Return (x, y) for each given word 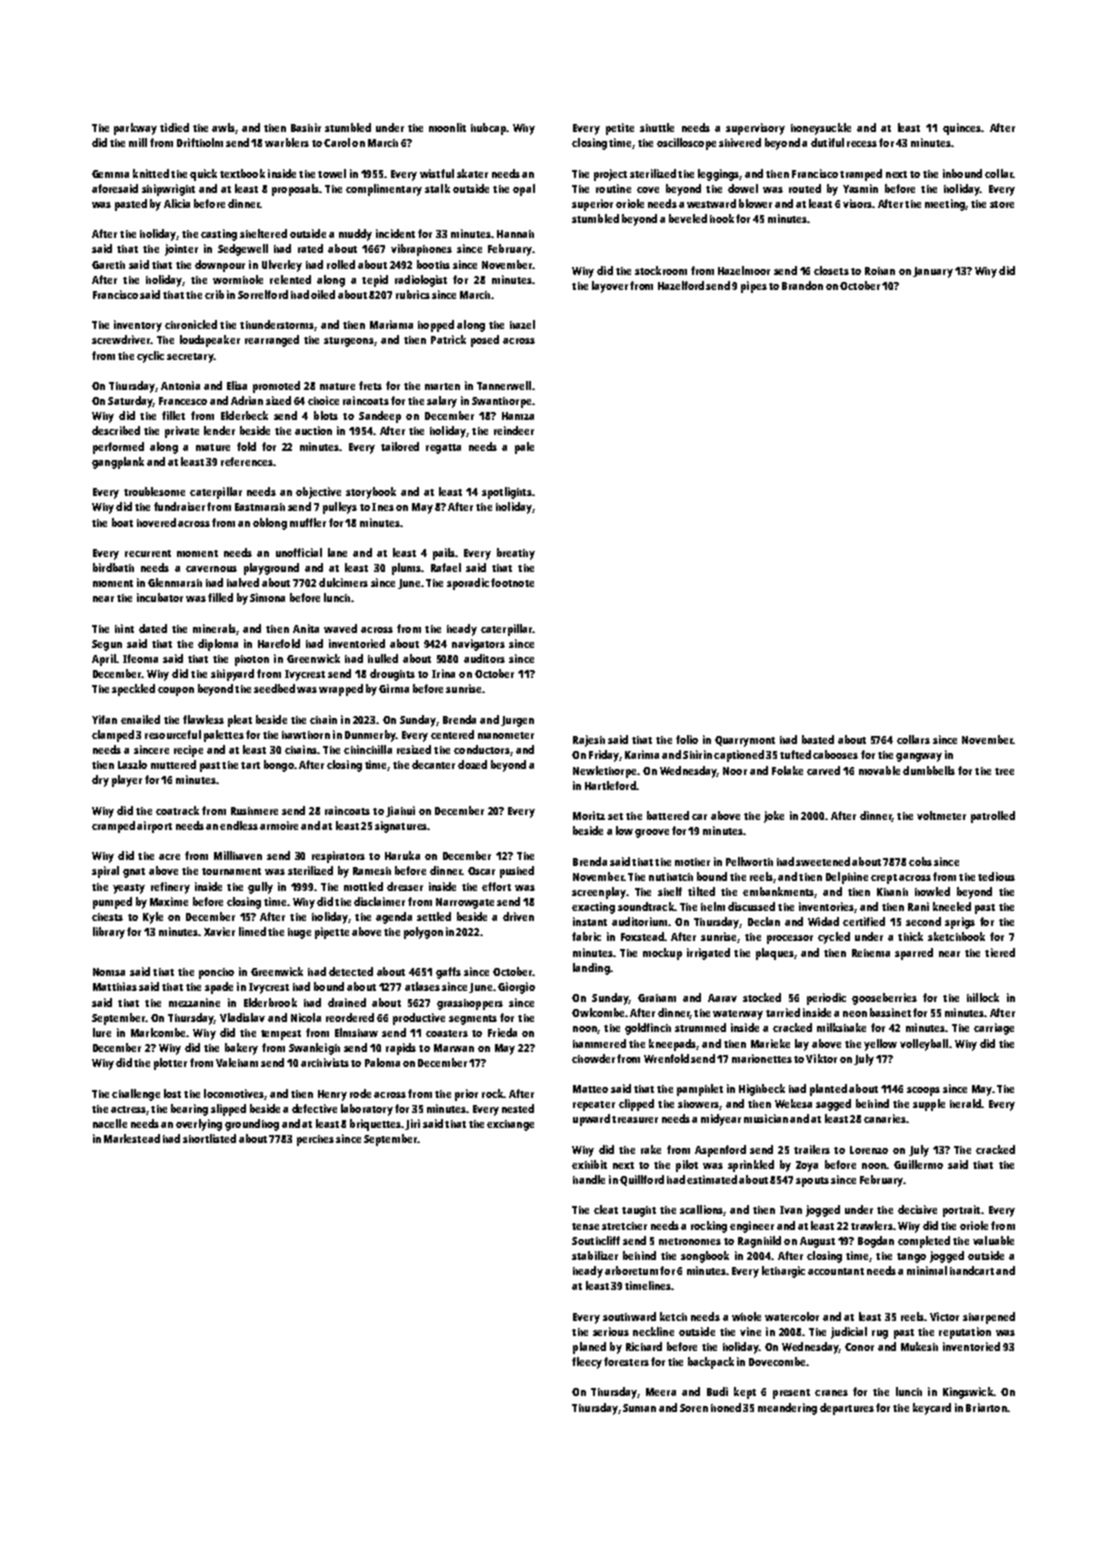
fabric (586, 936)
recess (862, 144)
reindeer (514, 430)
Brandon (802, 285)
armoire (279, 825)
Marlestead (132, 1138)
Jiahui (400, 811)
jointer (181, 250)
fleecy (587, 1363)
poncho (216, 973)
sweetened (823, 861)
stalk (437, 188)
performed (118, 448)
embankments (778, 891)
